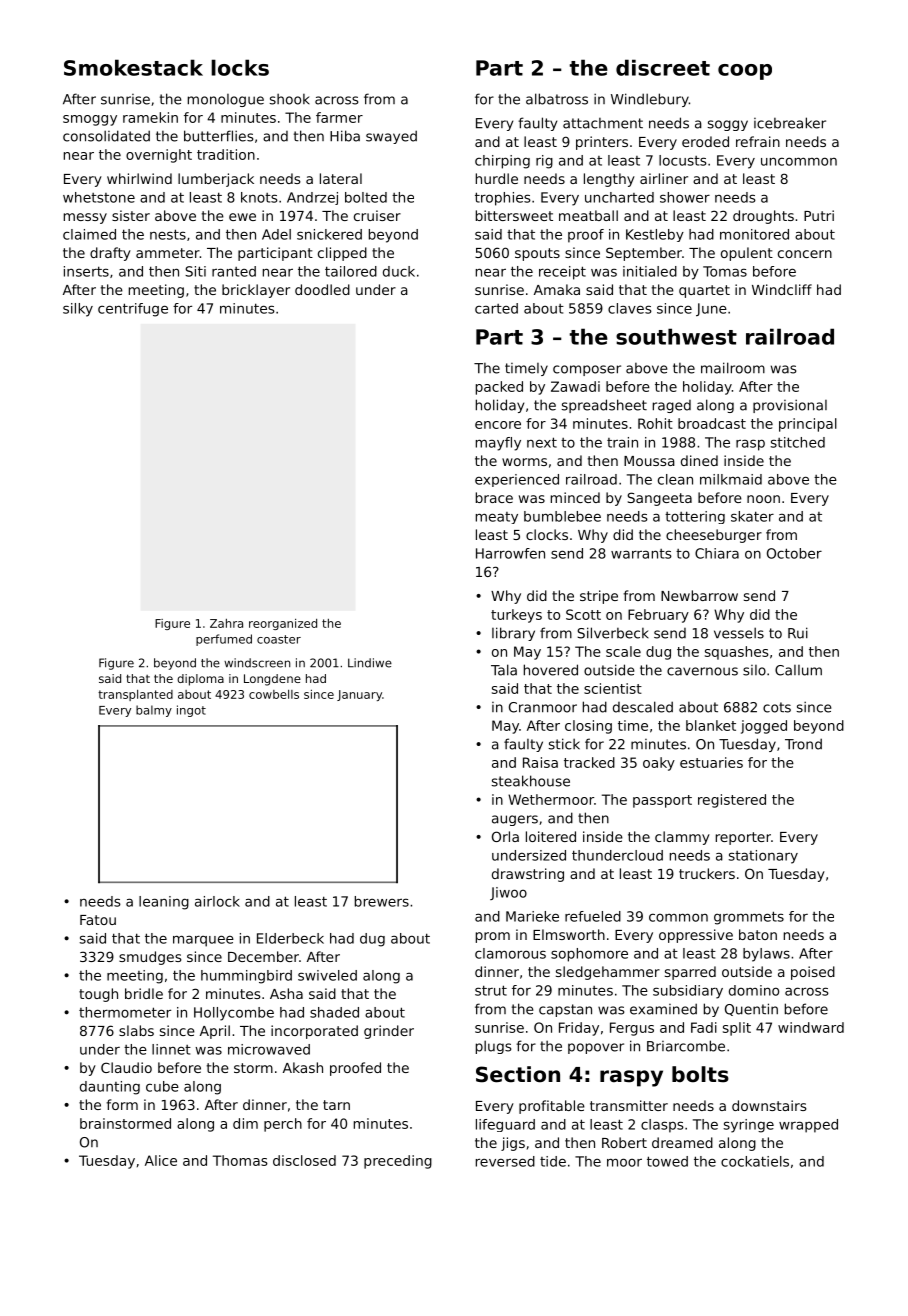  What do you see at coordinates (565, 1010) in the screenshot?
I see `capstan` at bounding box center [565, 1010].
